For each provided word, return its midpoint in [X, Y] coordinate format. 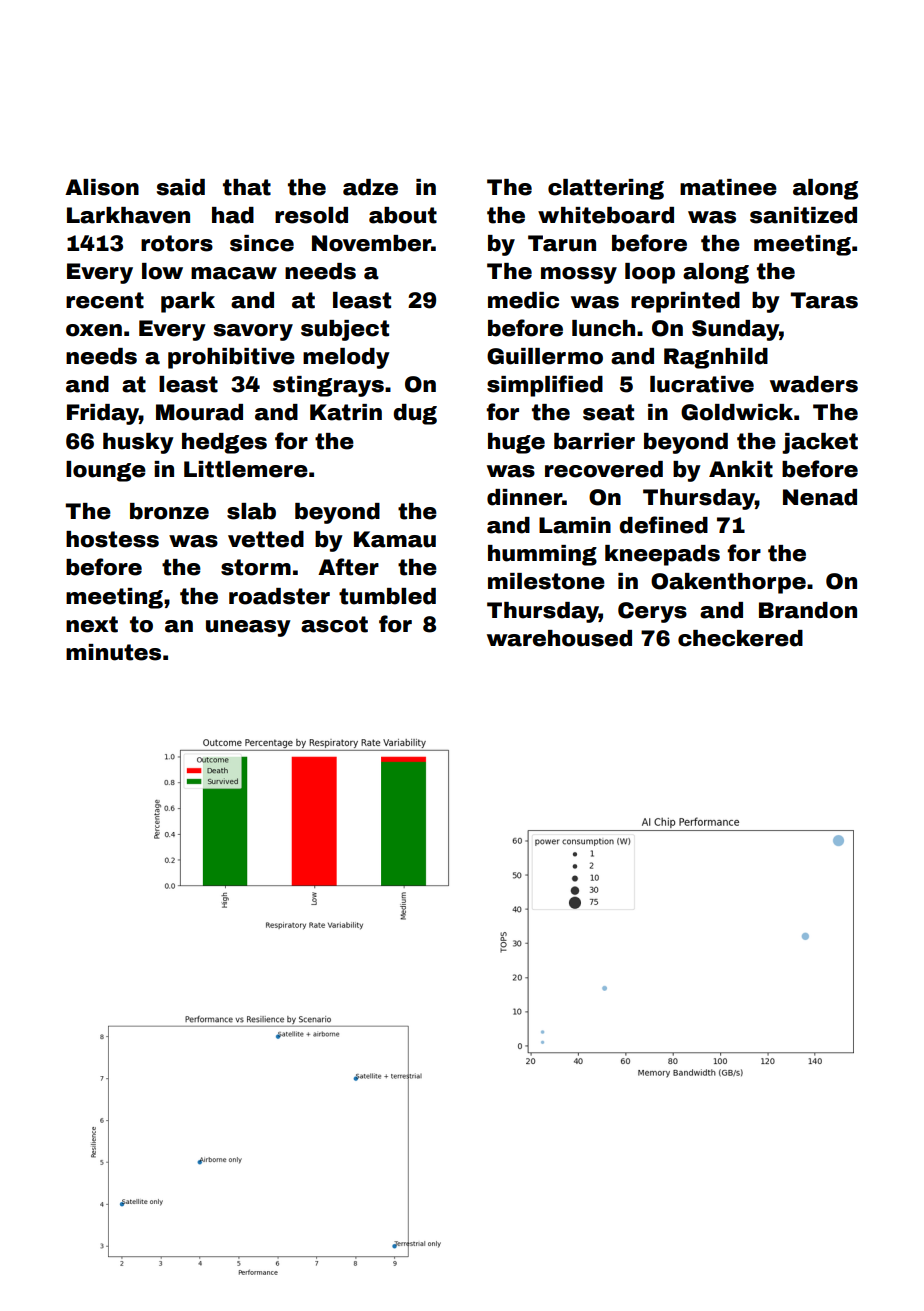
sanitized [803, 215]
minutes [113, 652]
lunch [603, 328]
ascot [334, 624]
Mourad [199, 412]
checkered [740, 638]
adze [370, 187]
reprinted [685, 302]
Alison [102, 187]
